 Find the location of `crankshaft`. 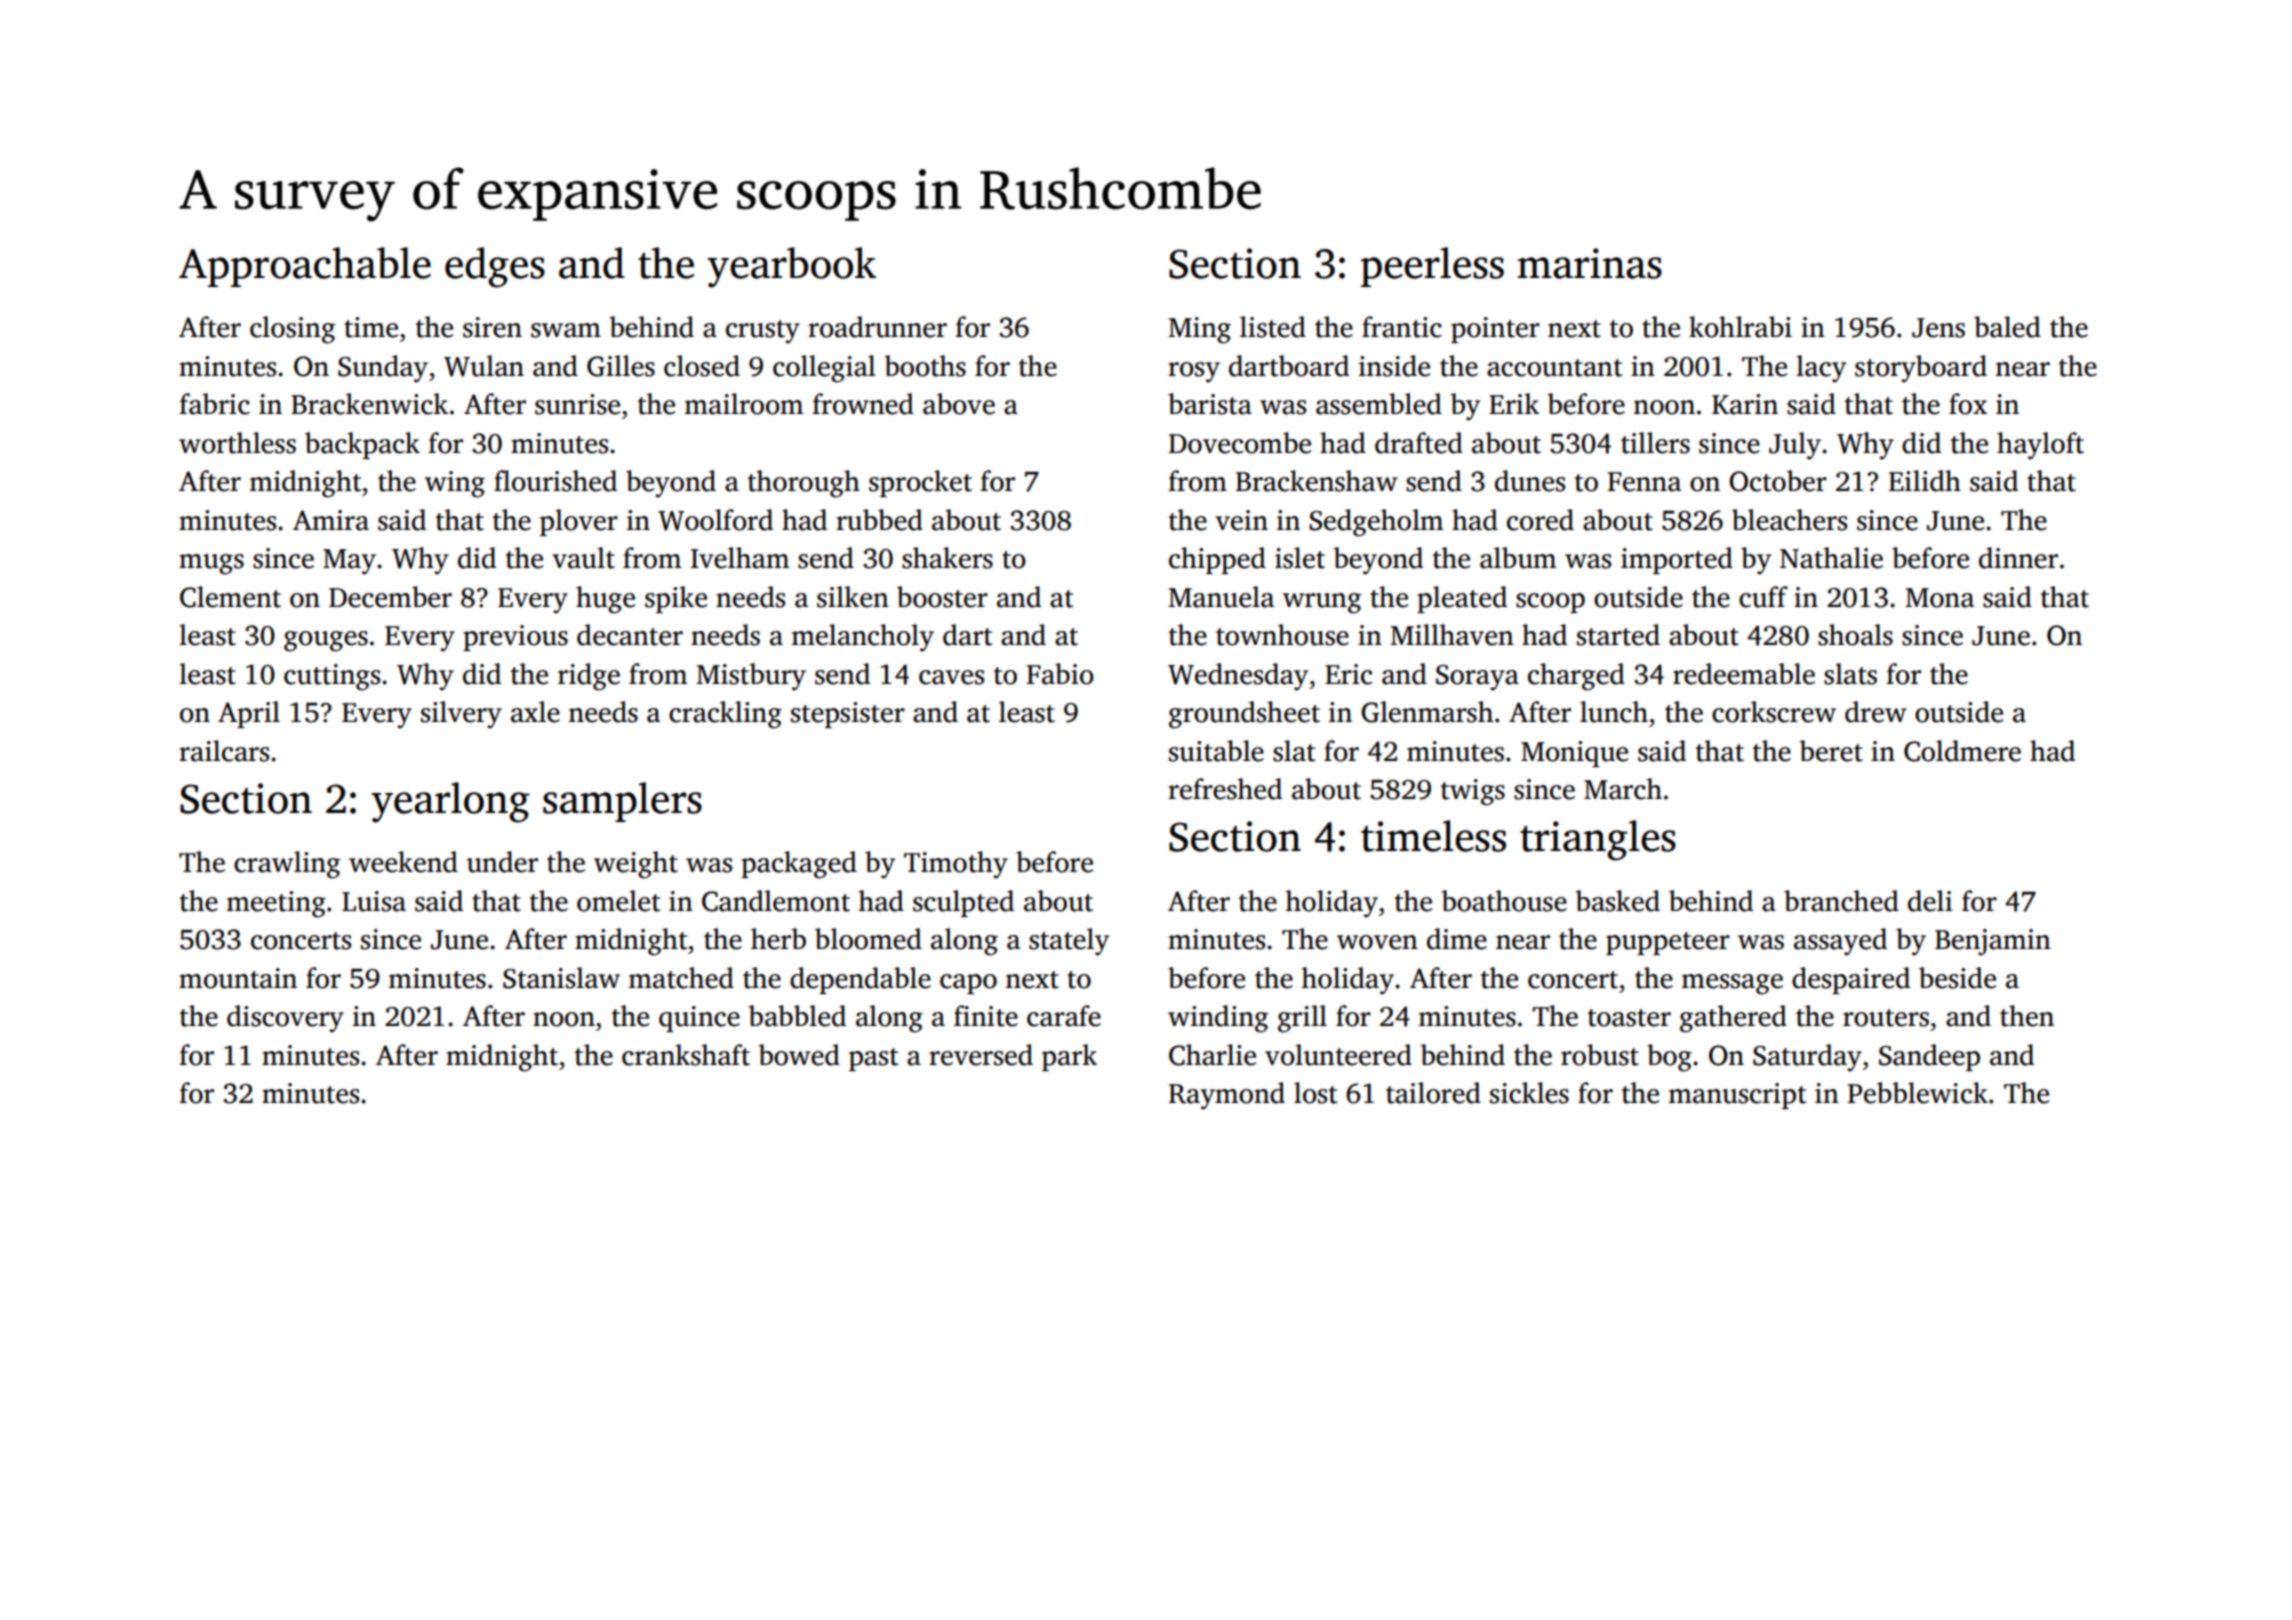

crankshaft is located at coordinates (686, 1055).
